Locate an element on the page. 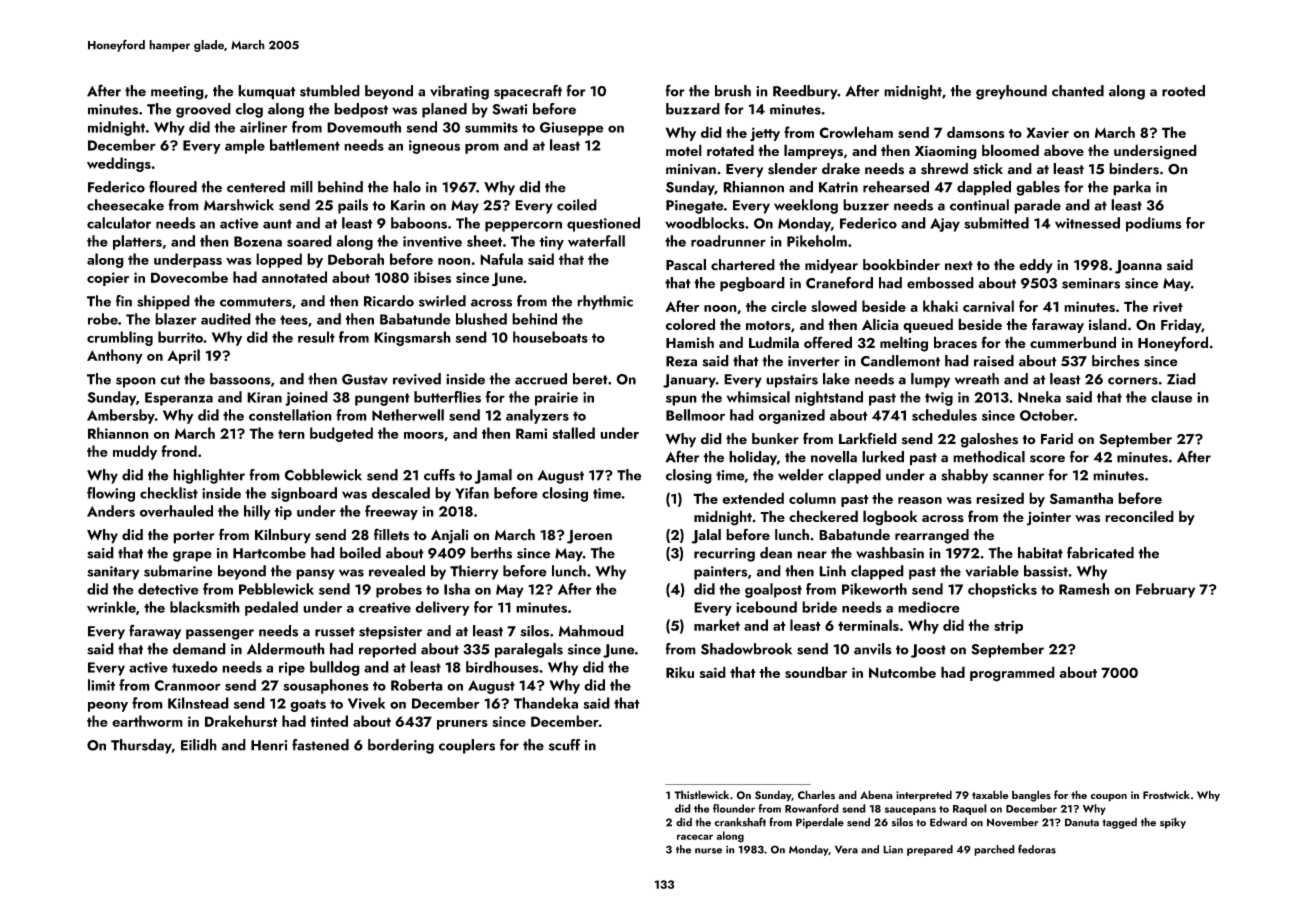  Henri is located at coordinates (269, 745).
